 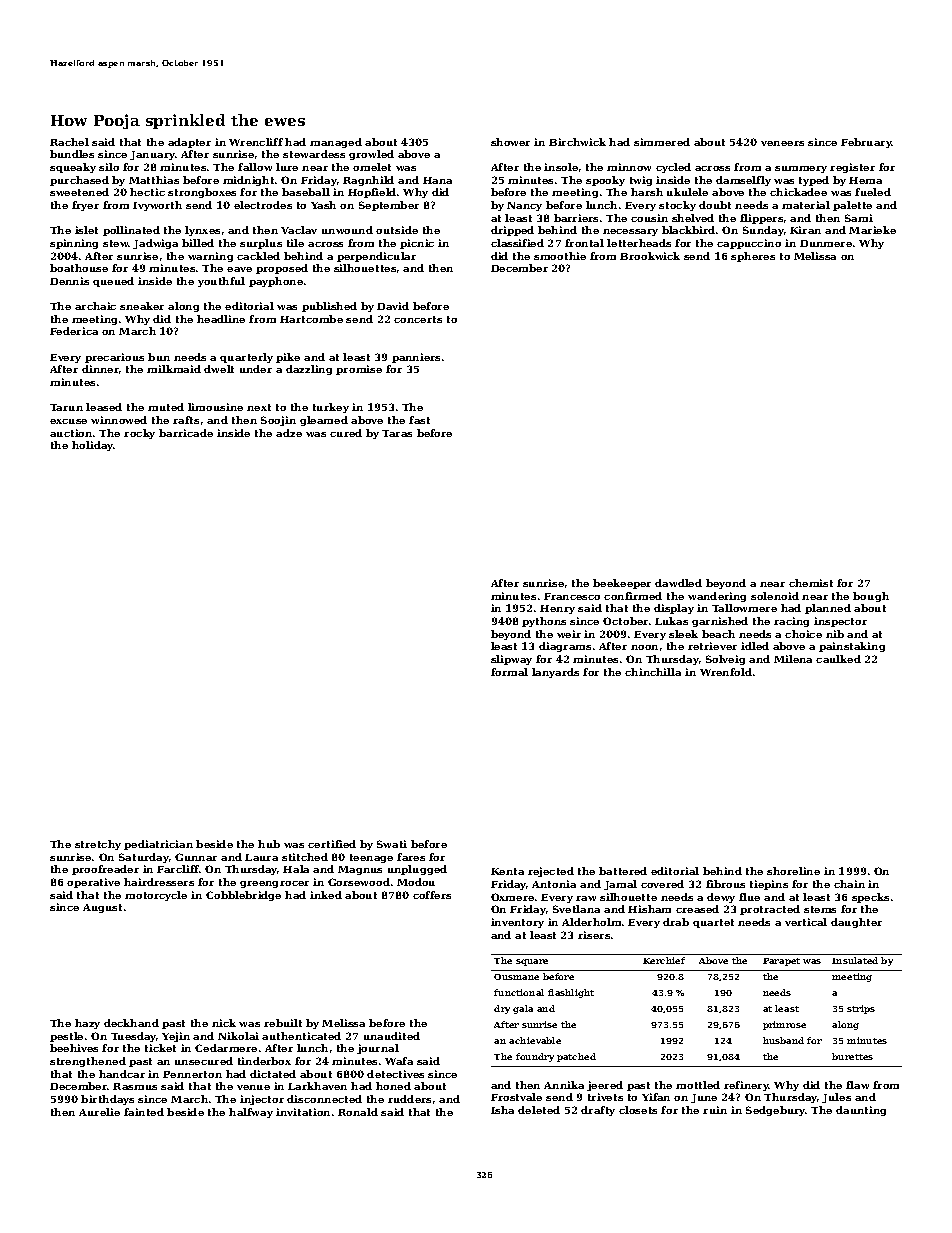 What do you see at coordinates (238, 1036) in the page?
I see `Nikolai` at bounding box center [238, 1036].
